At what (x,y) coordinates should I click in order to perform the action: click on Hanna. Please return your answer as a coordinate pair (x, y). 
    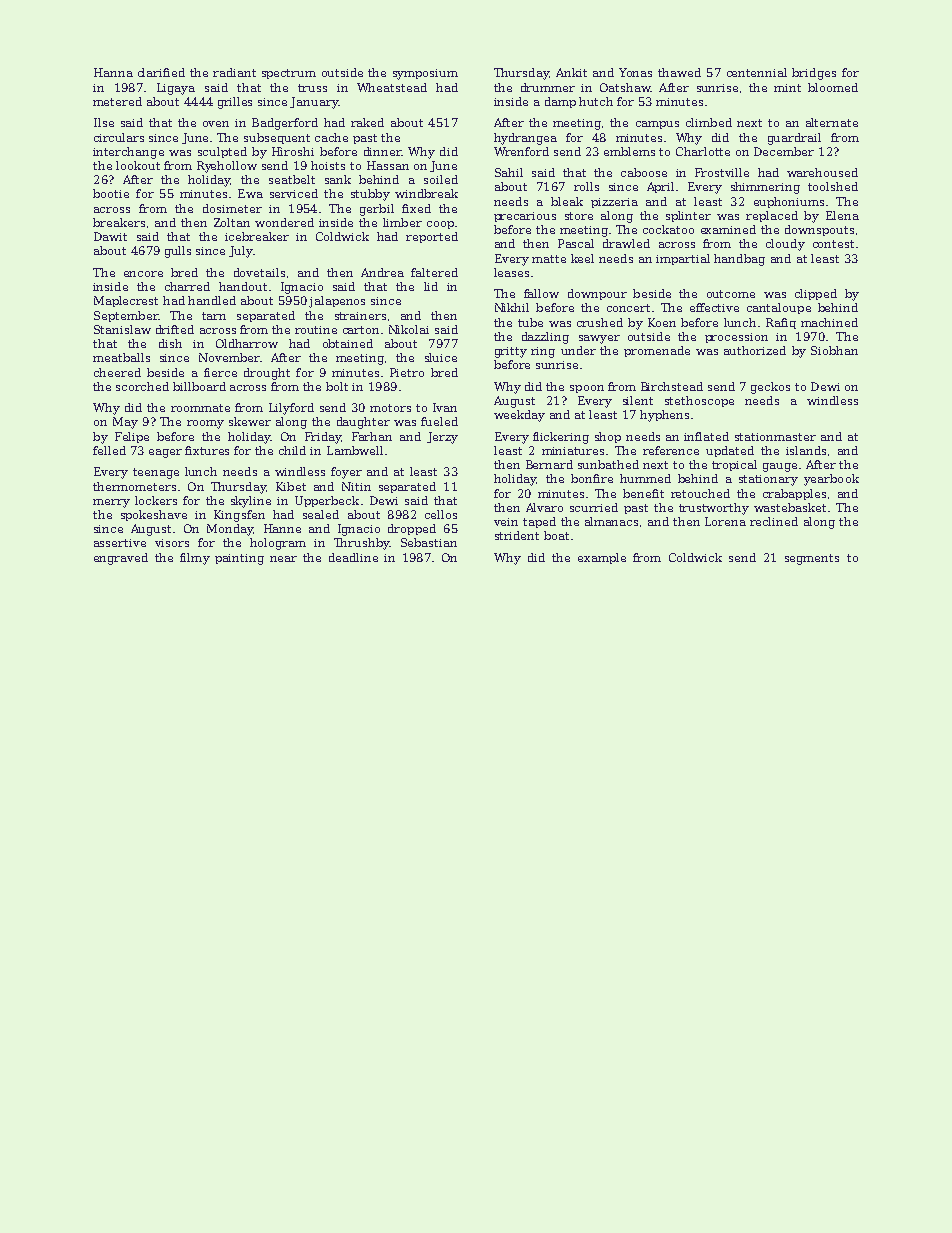
    Looking at the image, I should click on (113, 72).
